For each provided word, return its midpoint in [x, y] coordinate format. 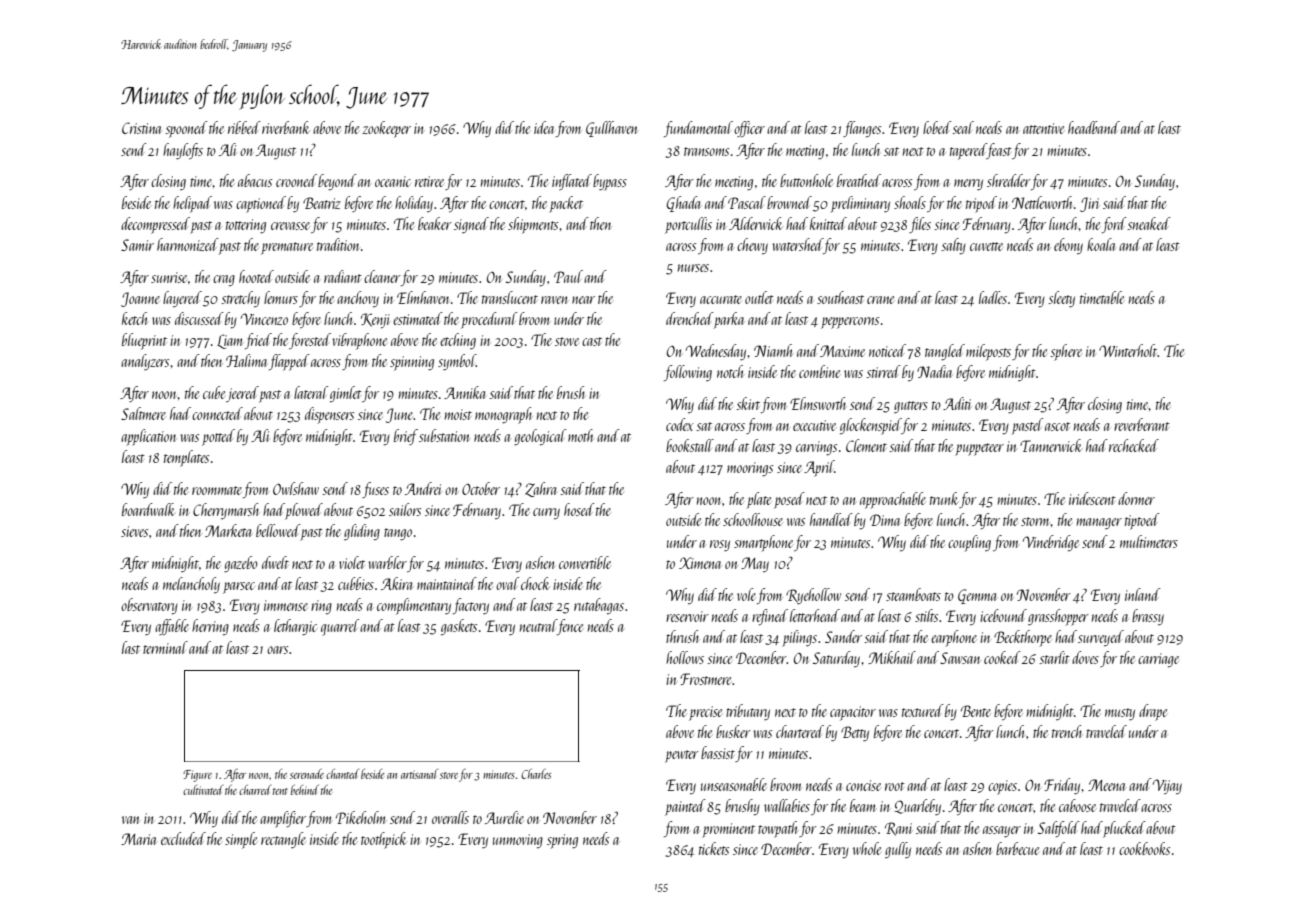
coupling [969, 543]
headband [1094, 127]
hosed [579, 509]
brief [406, 437]
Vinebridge [1051, 543]
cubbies [356, 583]
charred [255, 790]
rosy [720, 545]
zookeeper [386, 129]
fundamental [698, 129]
